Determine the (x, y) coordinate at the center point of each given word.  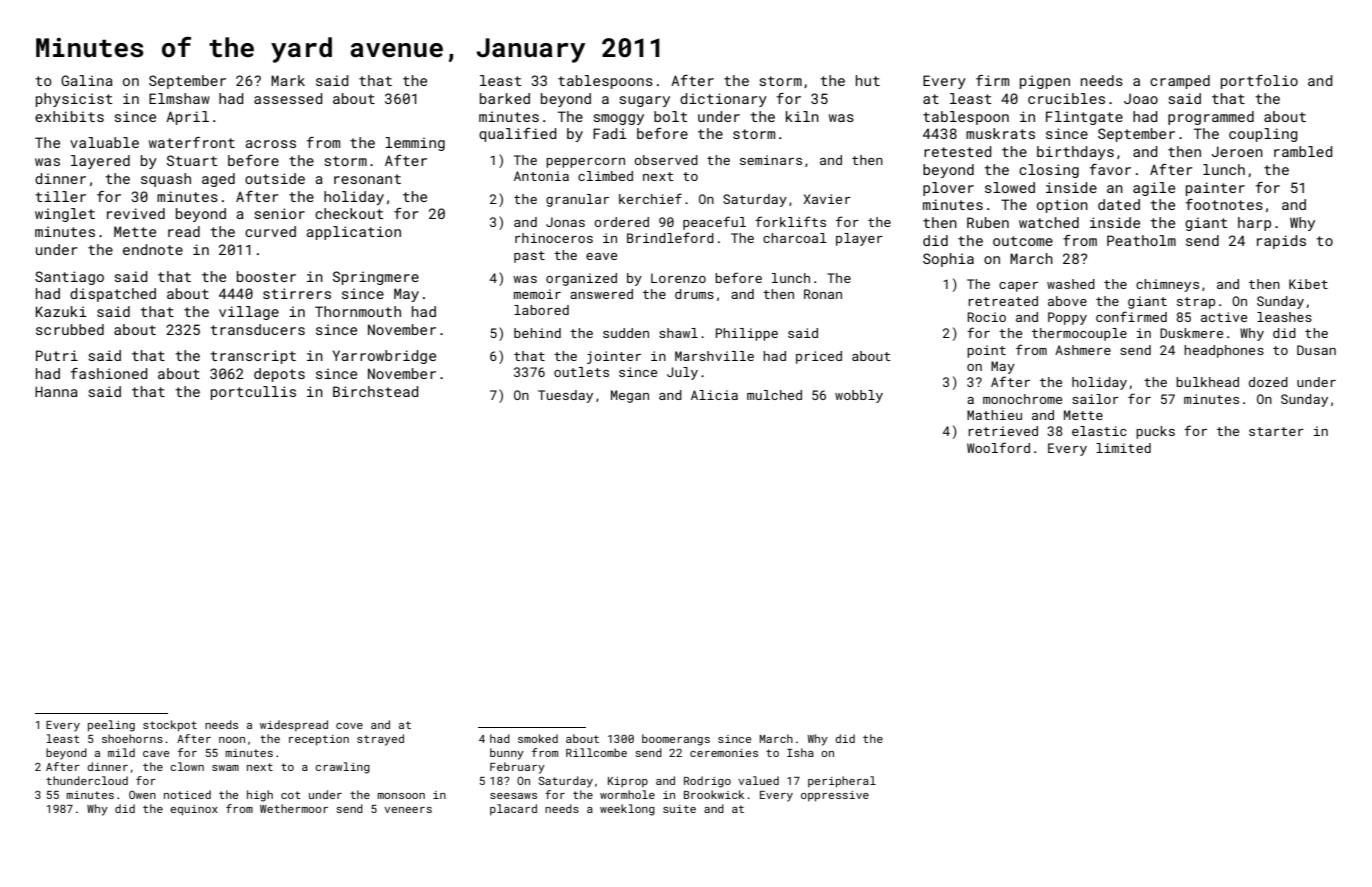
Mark (288, 80)
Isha (800, 752)
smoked (538, 738)
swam (225, 768)
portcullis (253, 393)
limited (1123, 448)
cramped (1180, 82)
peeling (111, 726)
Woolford (998, 447)
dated (1119, 204)
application (353, 233)
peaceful (714, 223)
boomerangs (676, 740)
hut (868, 80)
